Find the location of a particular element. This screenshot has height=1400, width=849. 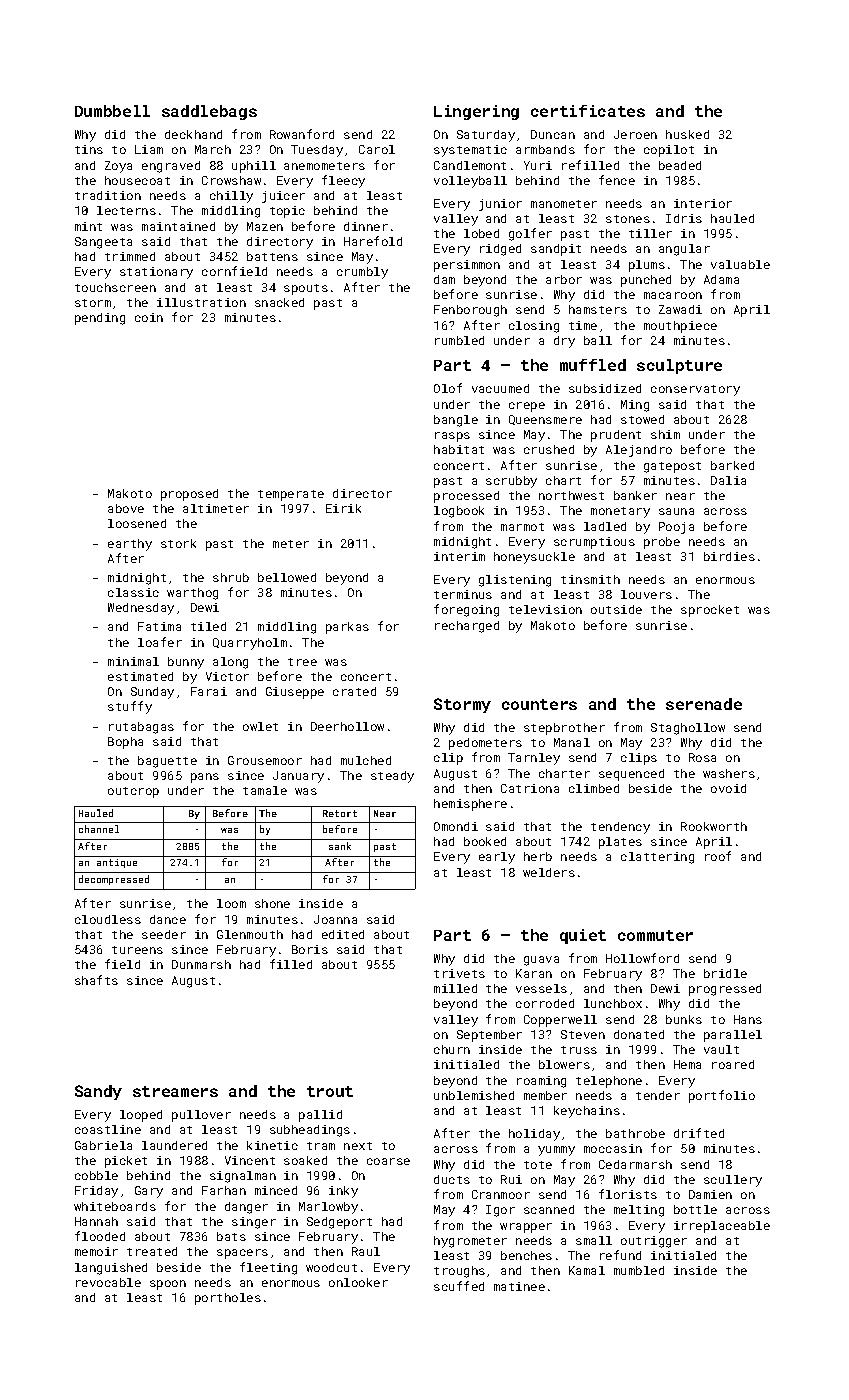

earthy is located at coordinates (130, 545).
